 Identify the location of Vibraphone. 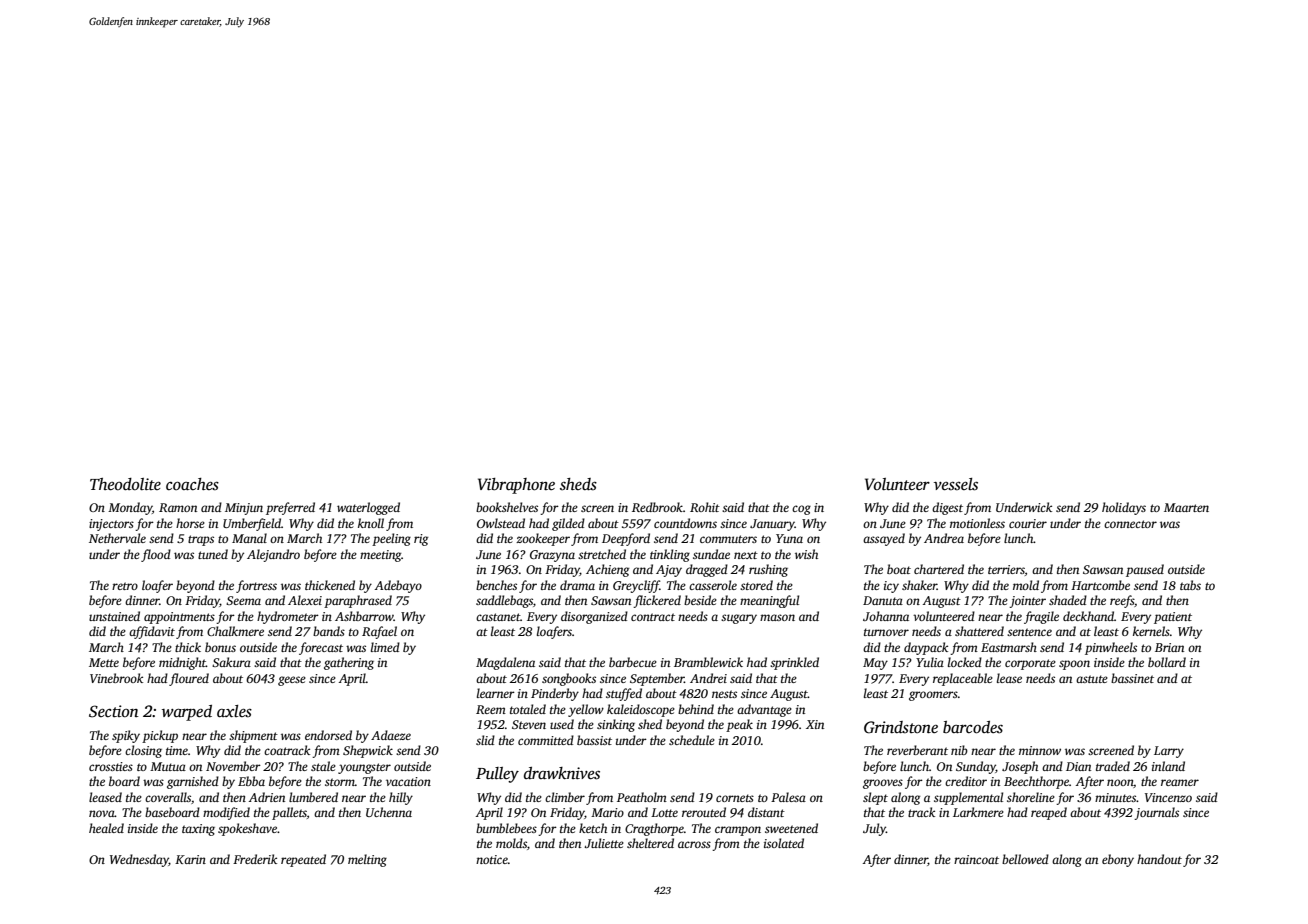
(516, 486).
